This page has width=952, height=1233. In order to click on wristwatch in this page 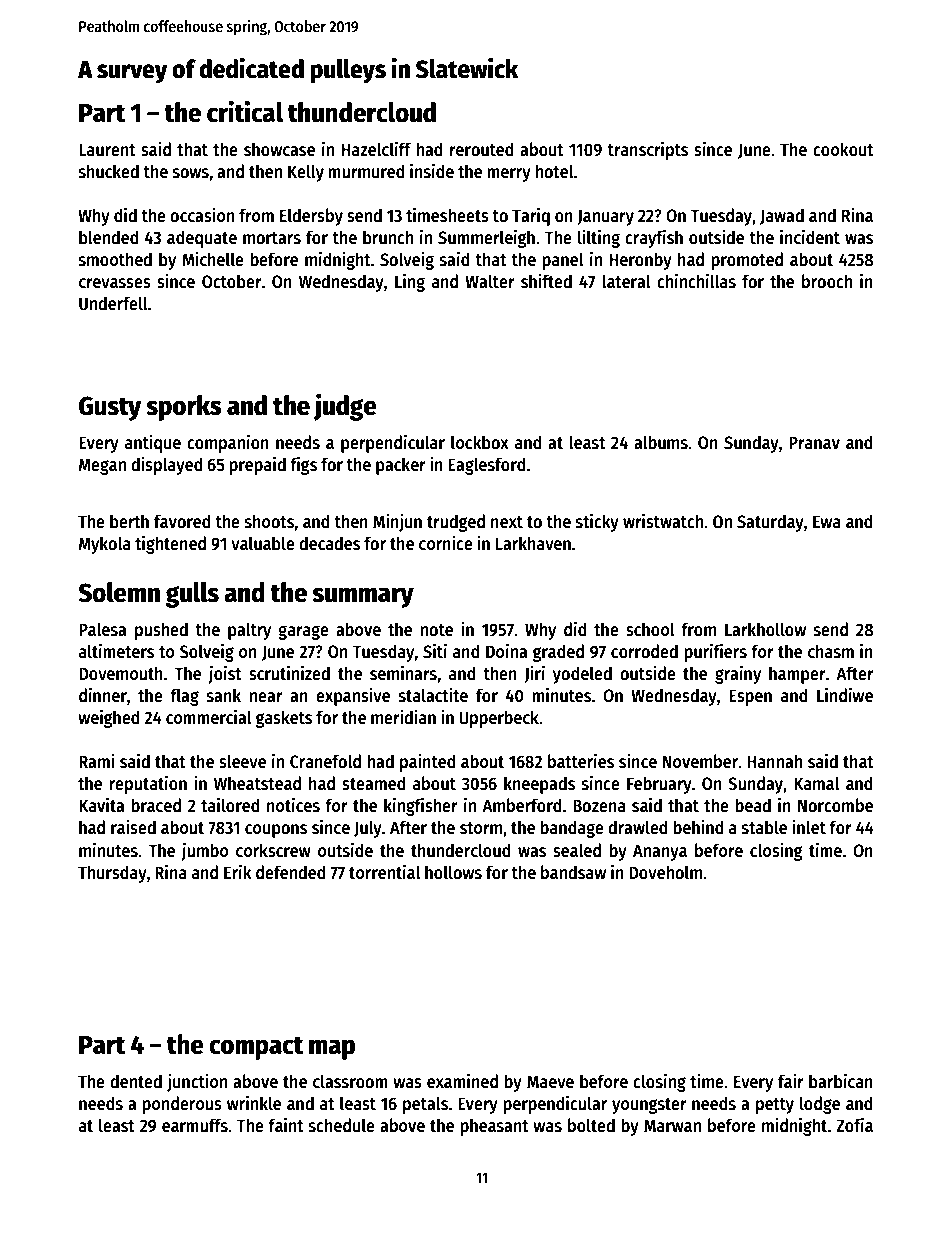, I will do `click(663, 521)`.
